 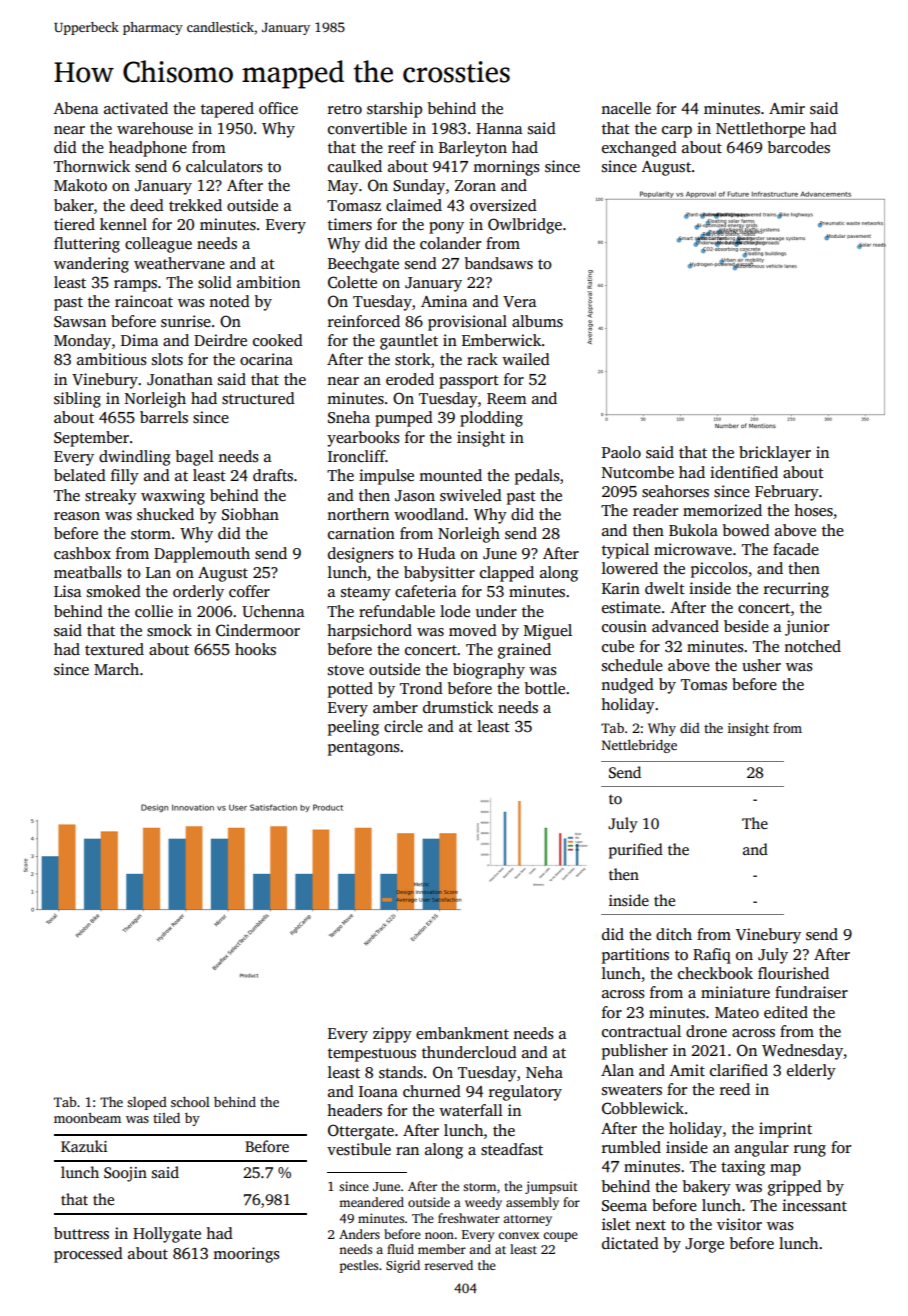 What do you see at coordinates (404, 419) in the page?
I see `pumped` at bounding box center [404, 419].
